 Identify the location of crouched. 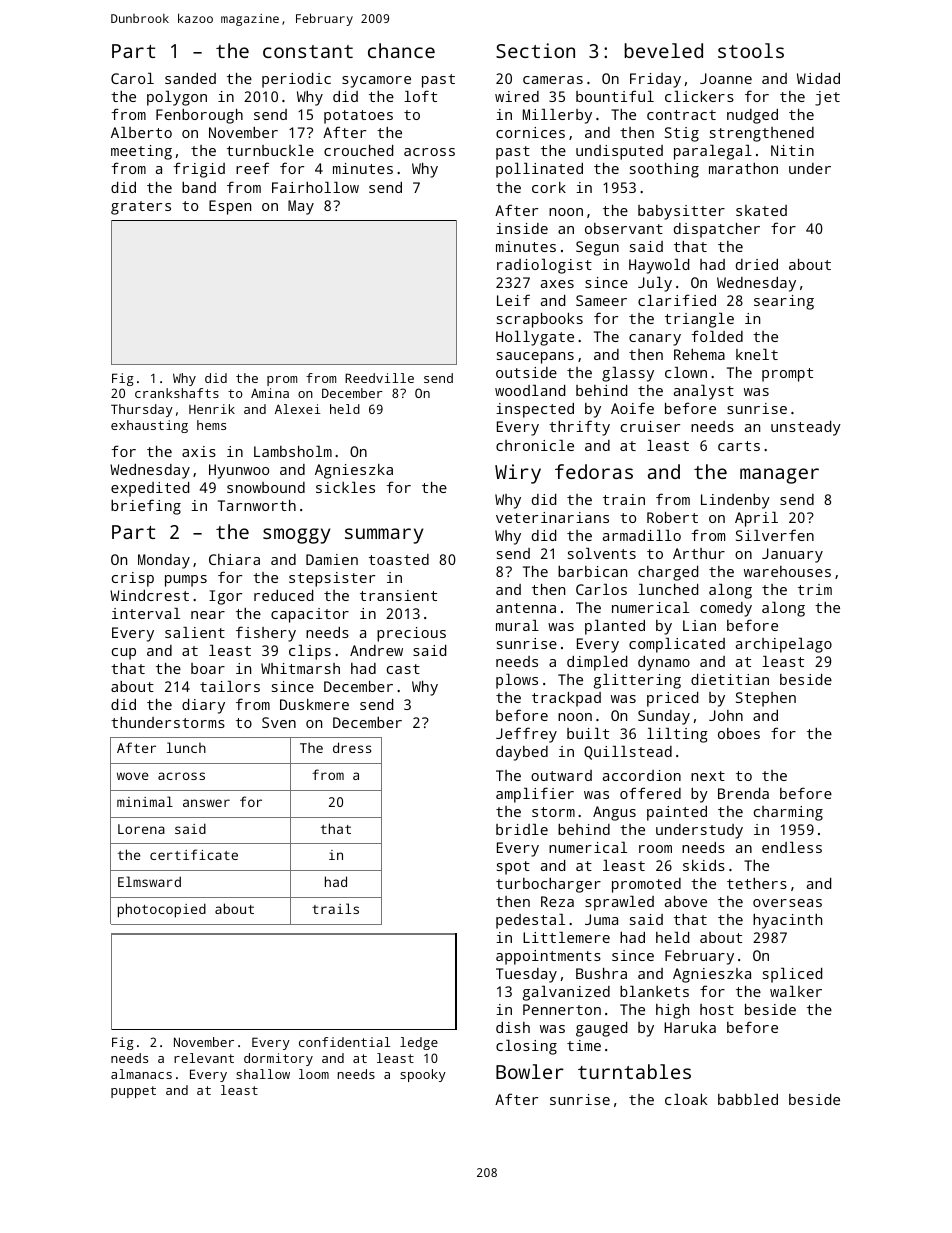
(358, 150).
